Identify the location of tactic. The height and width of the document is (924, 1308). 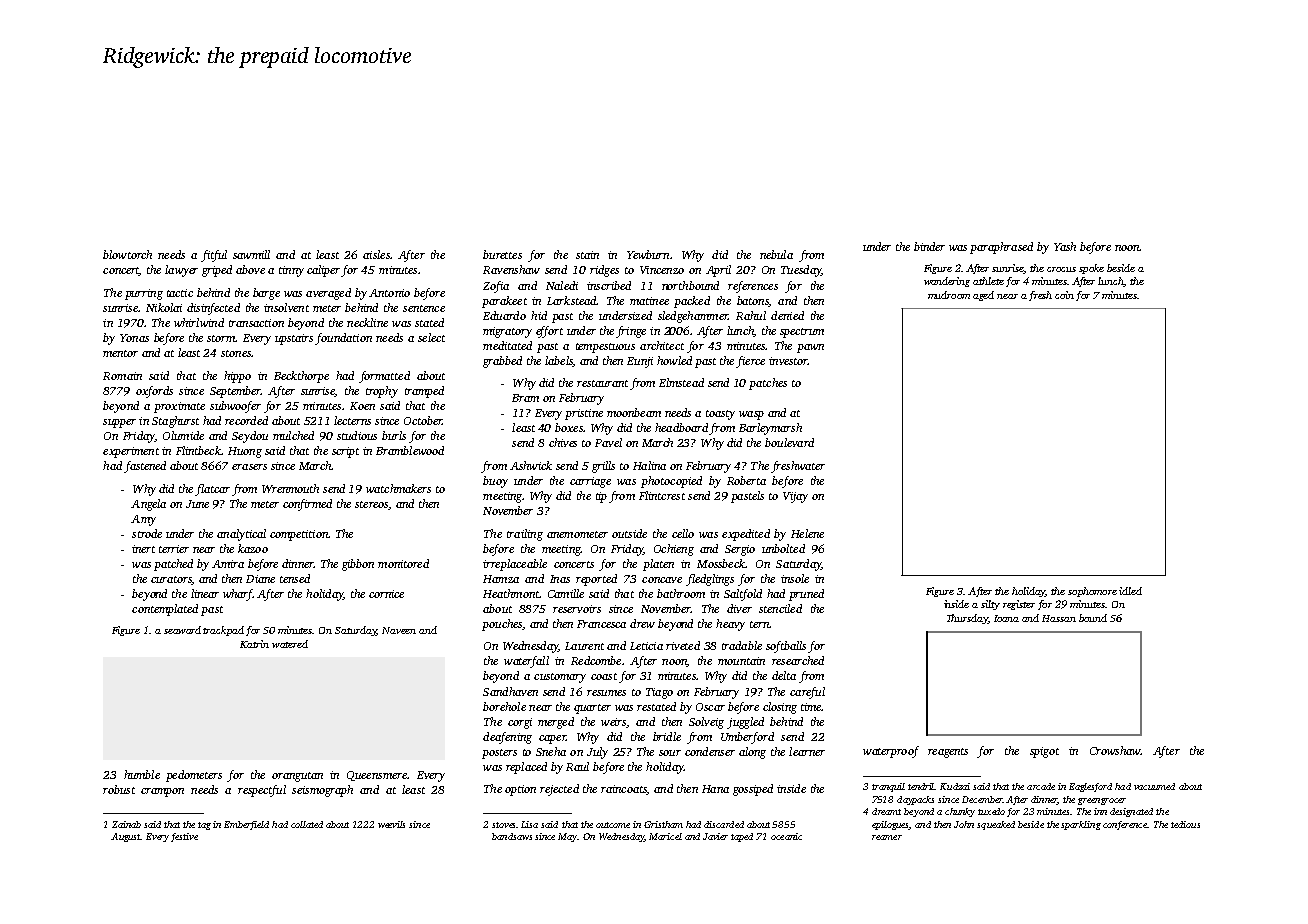
(180, 293).
